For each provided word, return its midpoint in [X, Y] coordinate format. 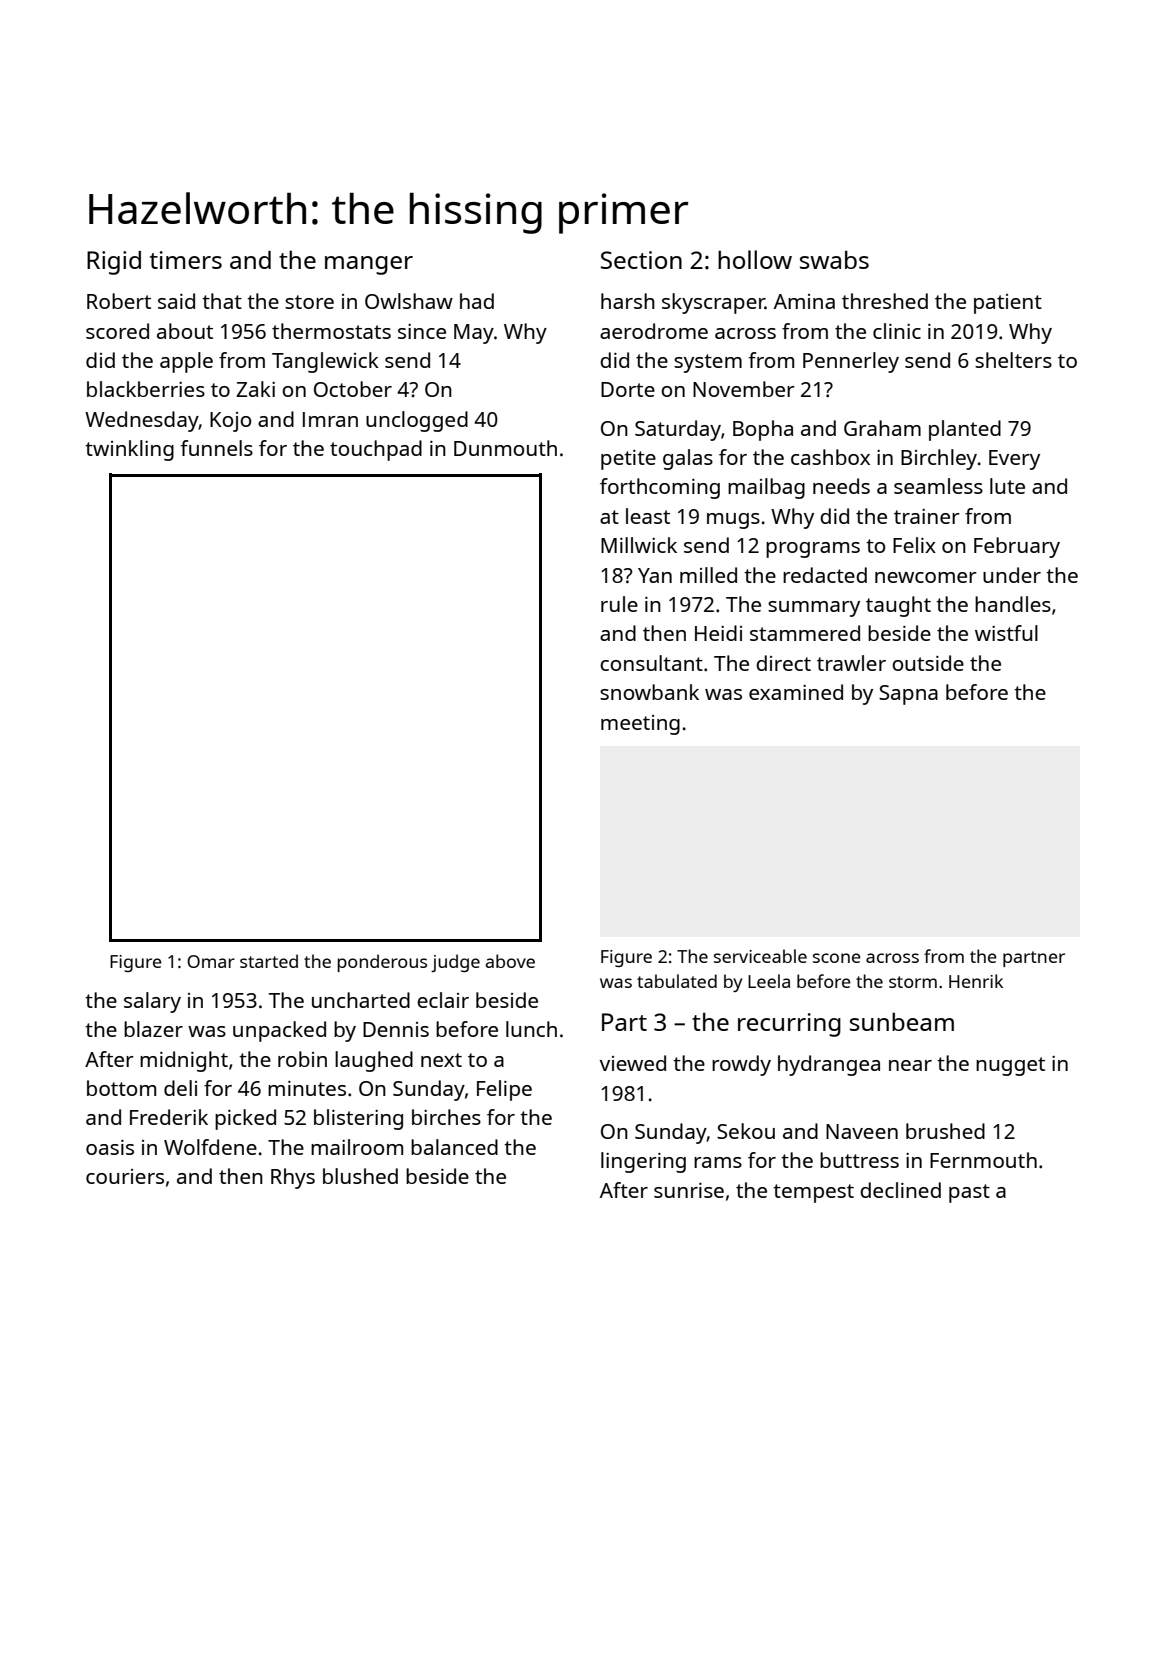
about [185, 331]
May [474, 334]
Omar [211, 961]
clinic [897, 331]
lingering [643, 1162]
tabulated [677, 981]
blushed [360, 1176]
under [1012, 575]
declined [900, 1190]
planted [965, 430]
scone [837, 958]
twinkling [129, 450]
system [708, 363]
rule [619, 604]
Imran [330, 419]
